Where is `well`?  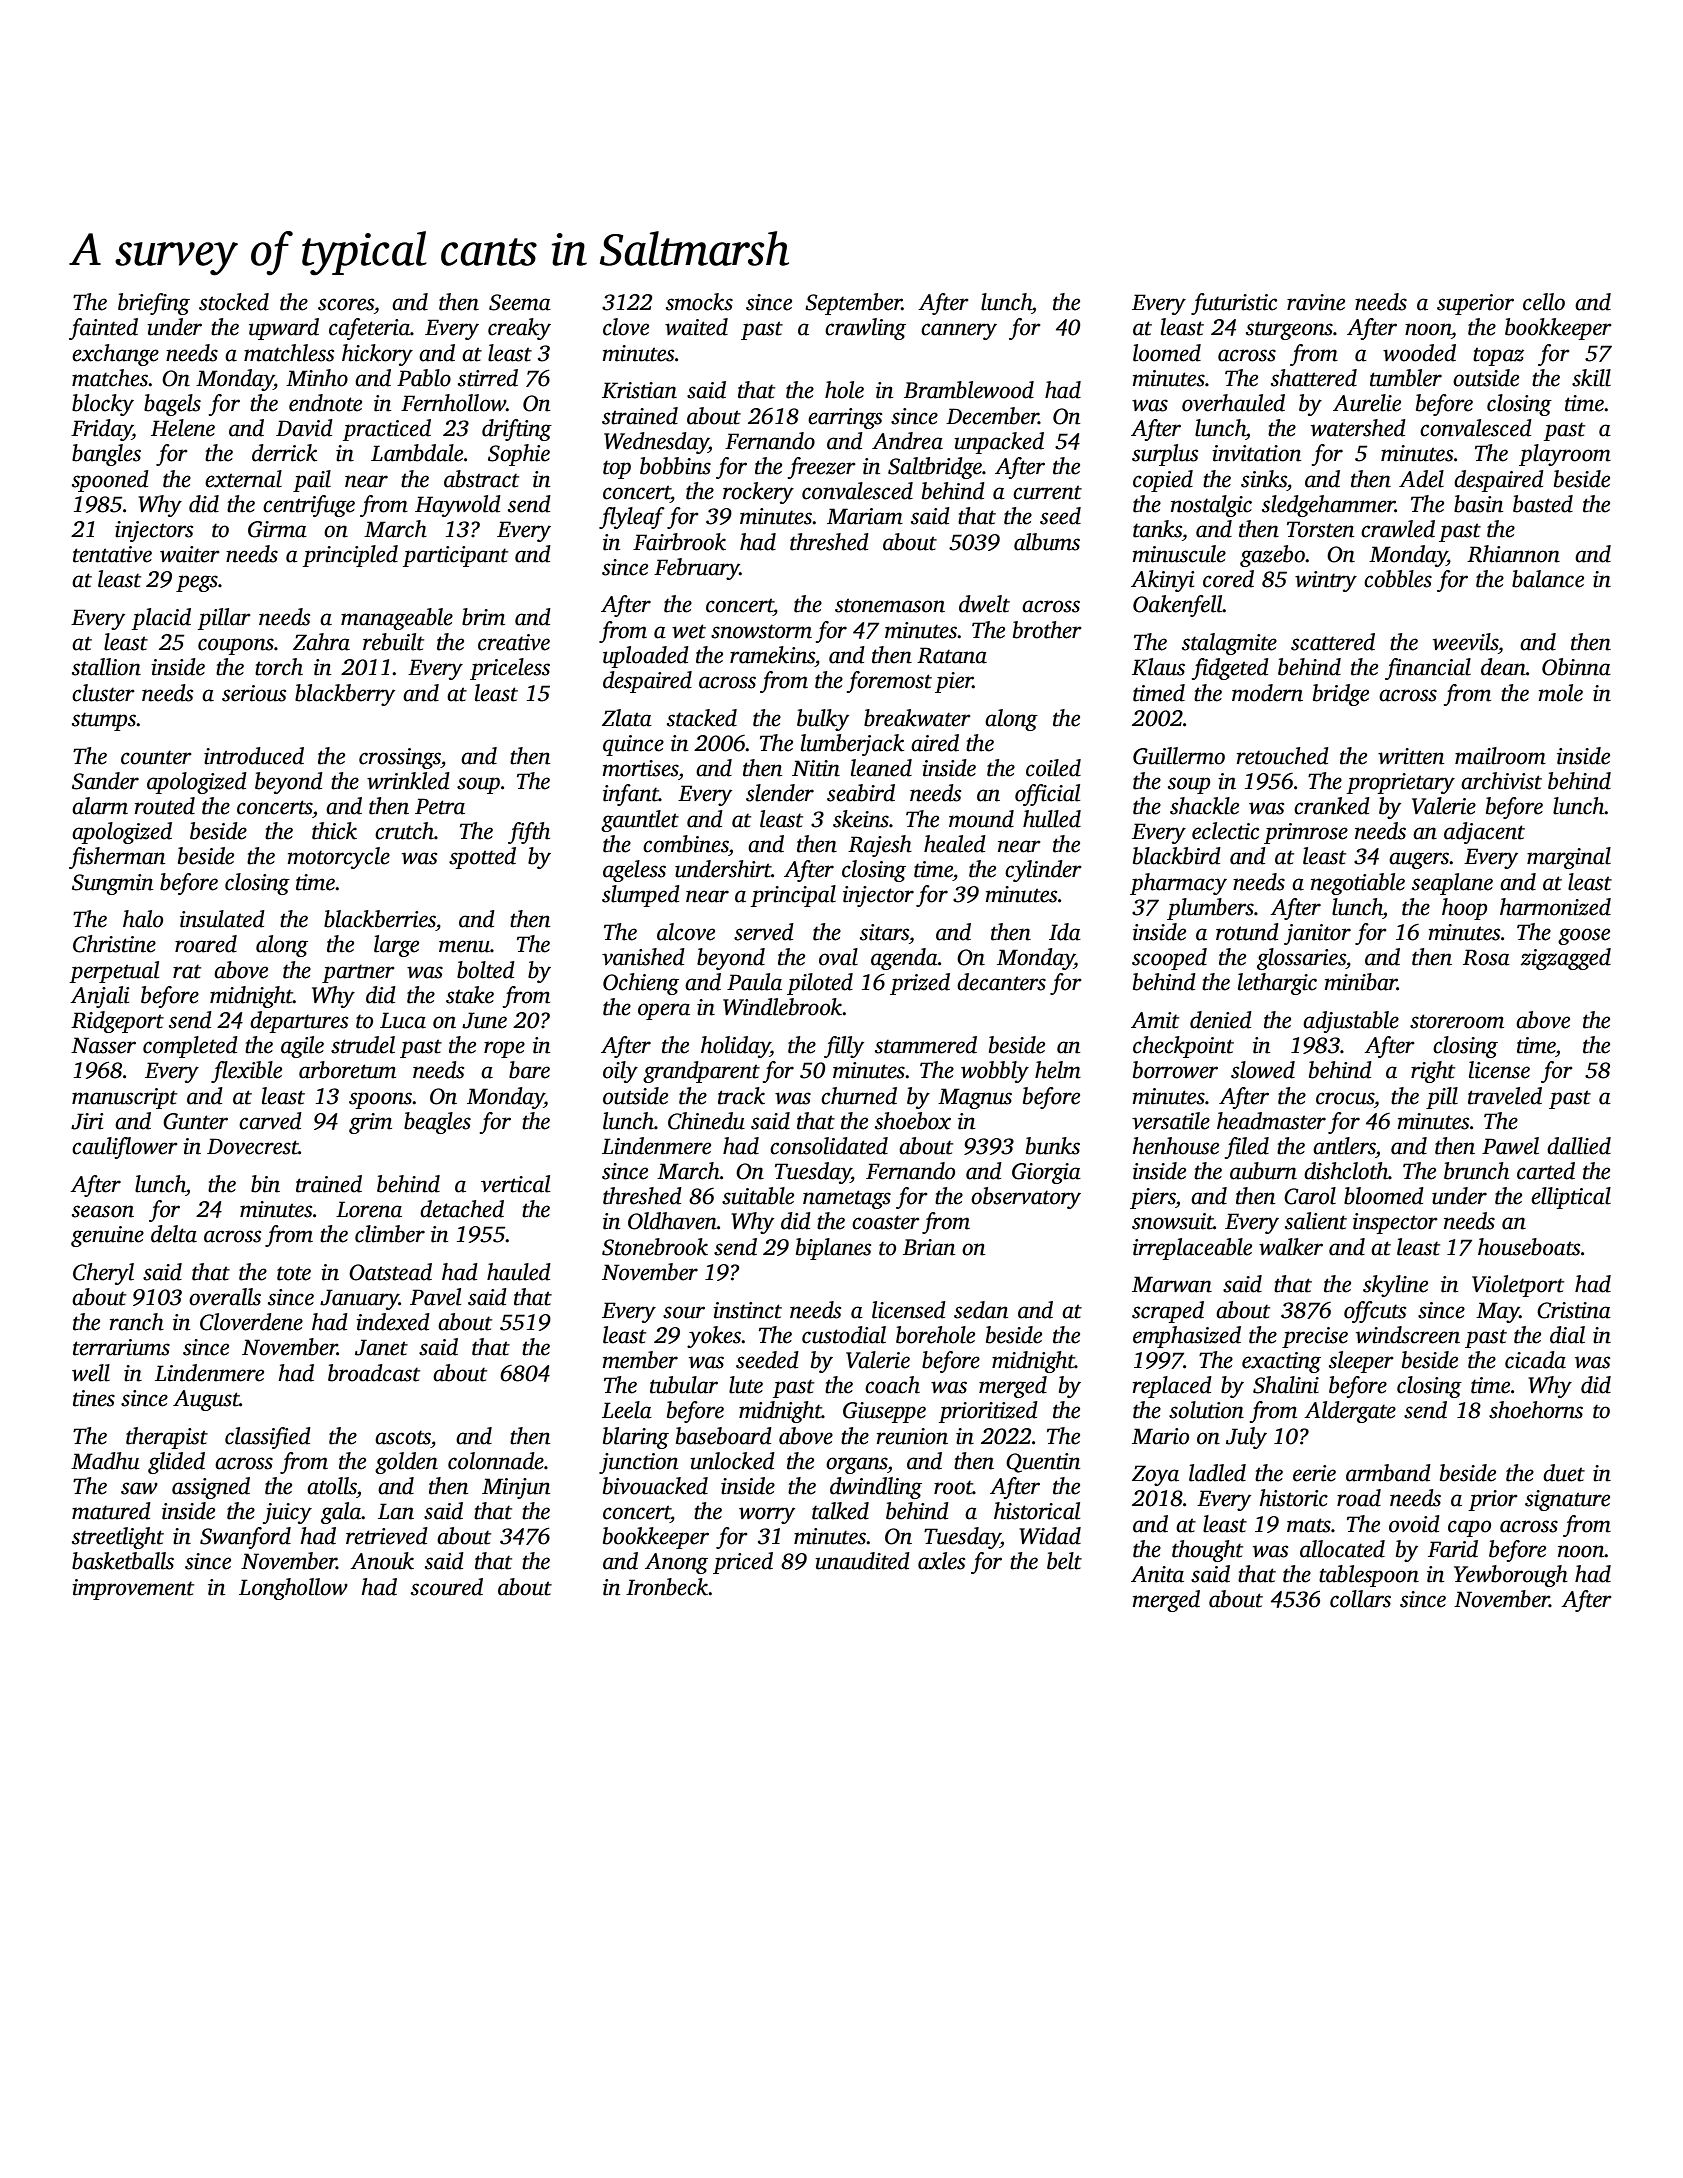
well is located at coordinates (91, 1373).
